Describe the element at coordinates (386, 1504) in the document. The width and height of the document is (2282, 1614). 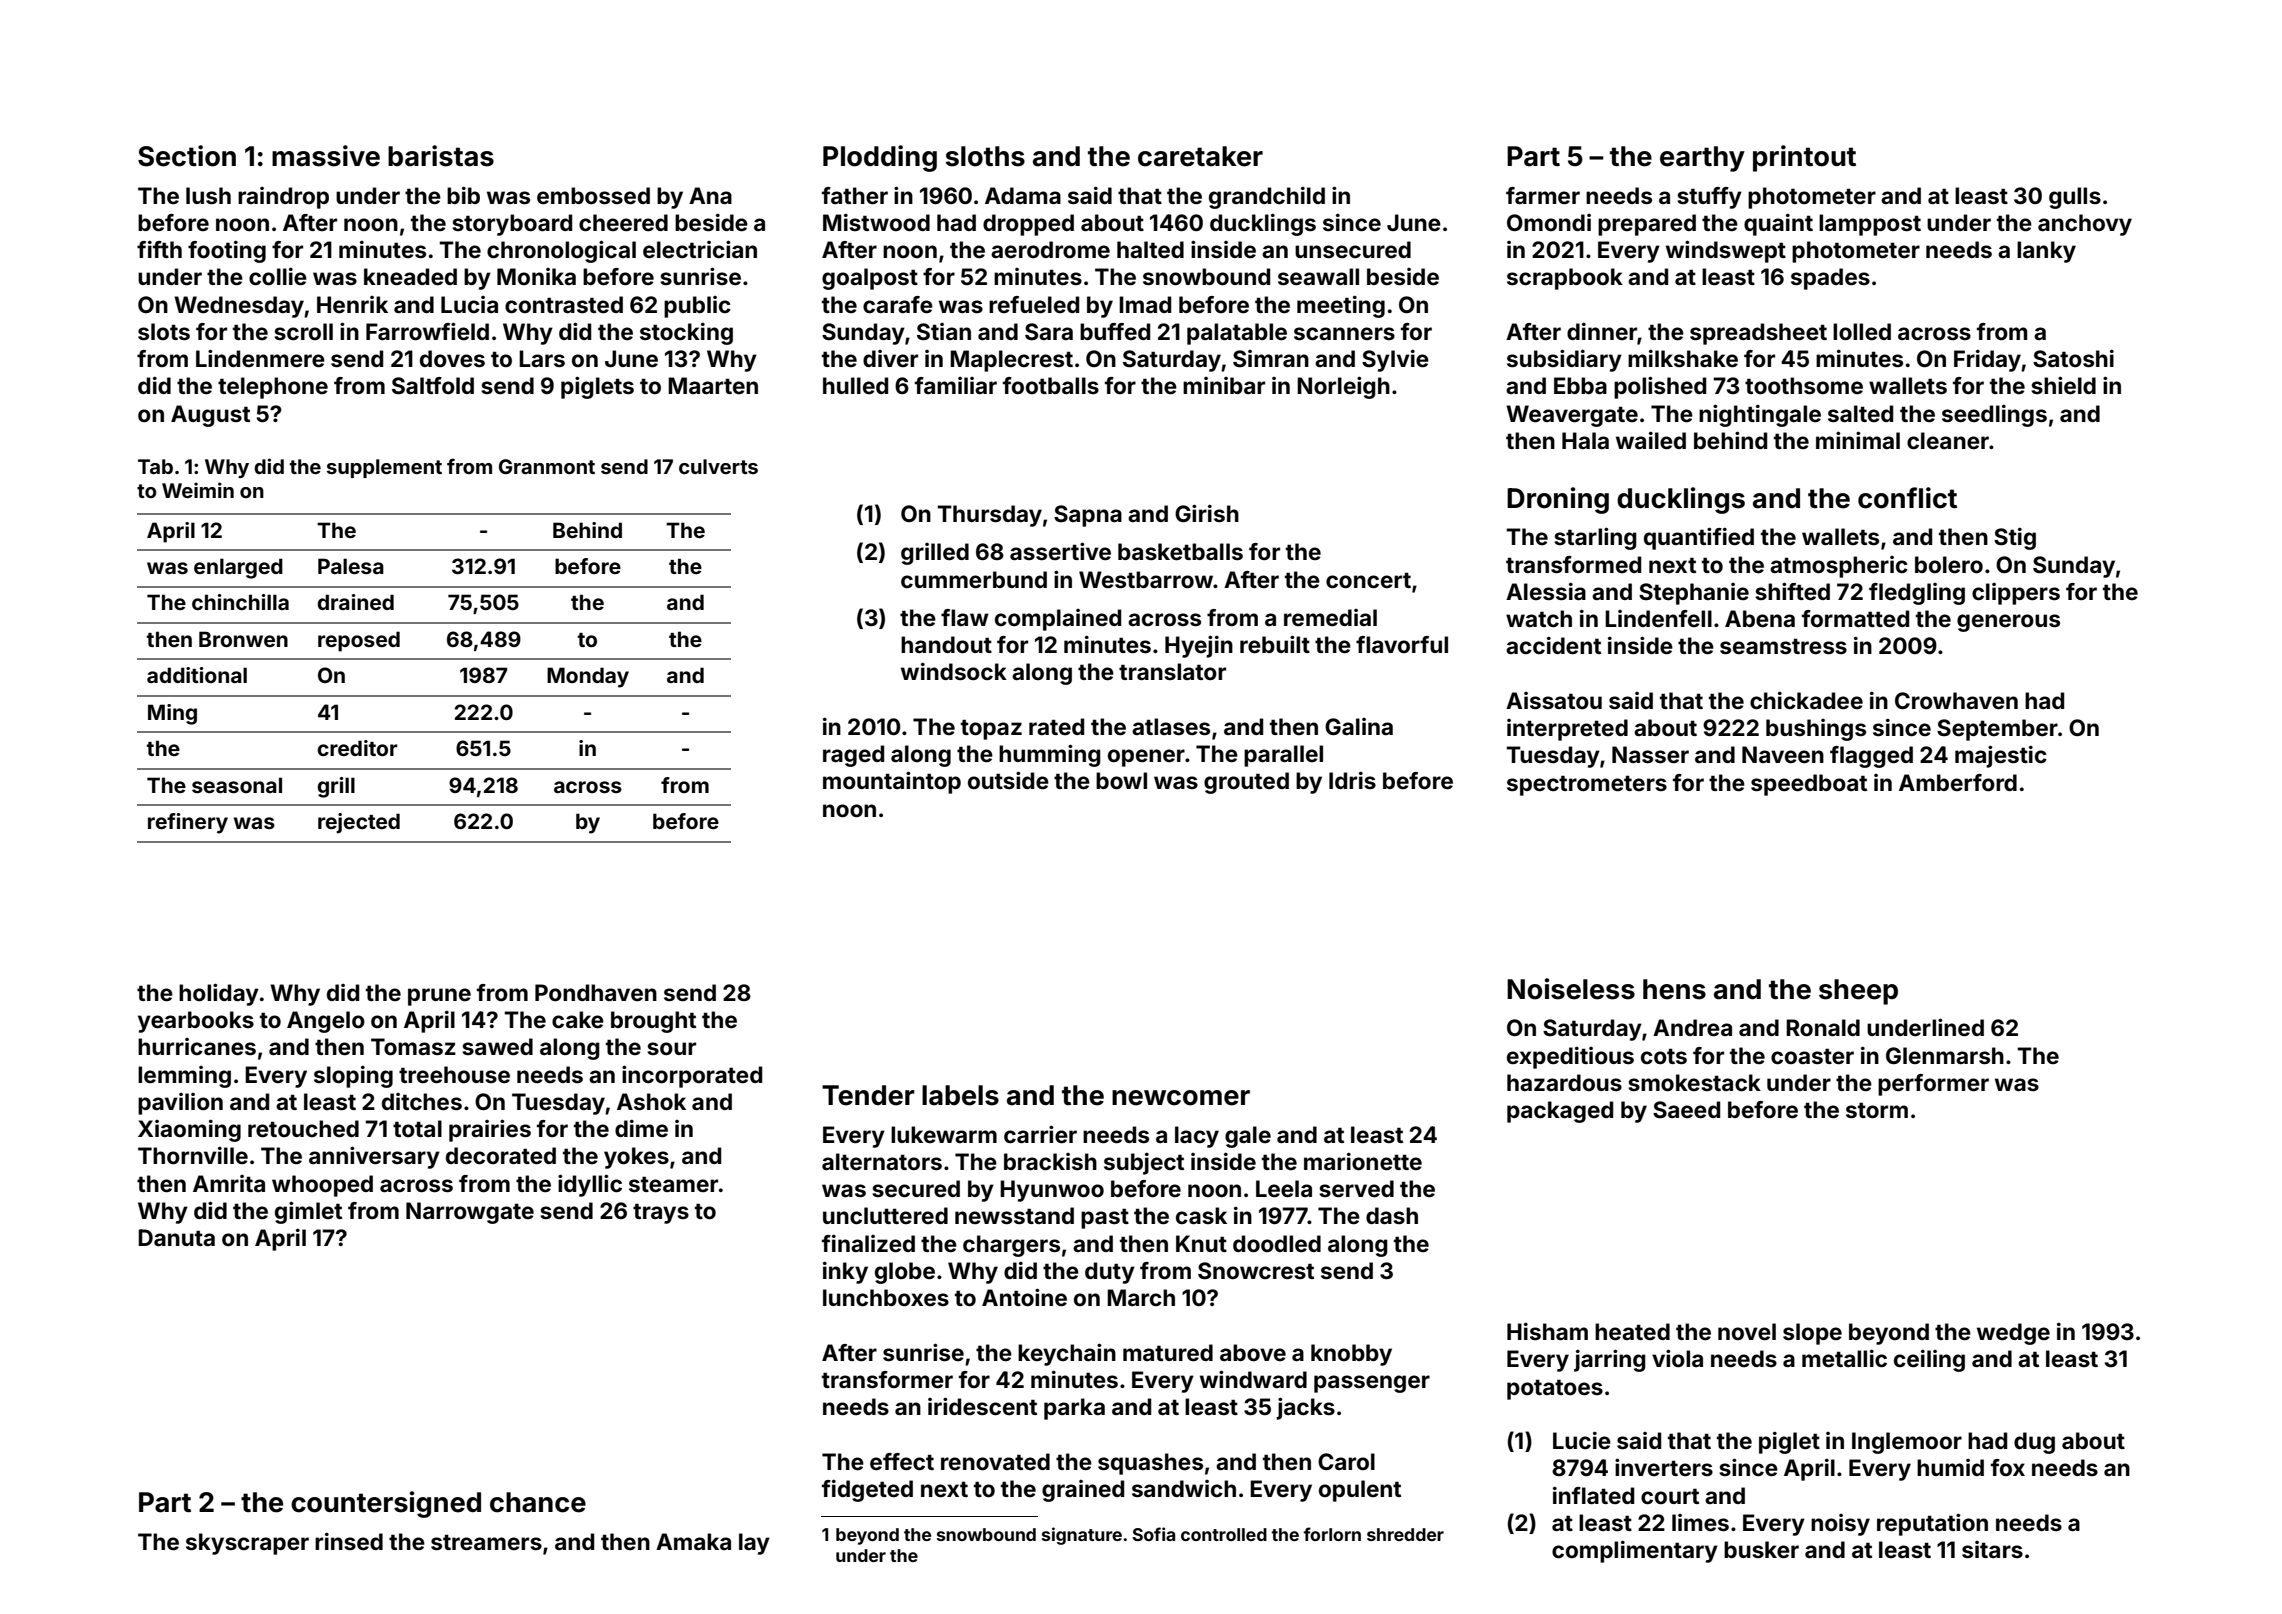
I see `countersigned` at that location.
